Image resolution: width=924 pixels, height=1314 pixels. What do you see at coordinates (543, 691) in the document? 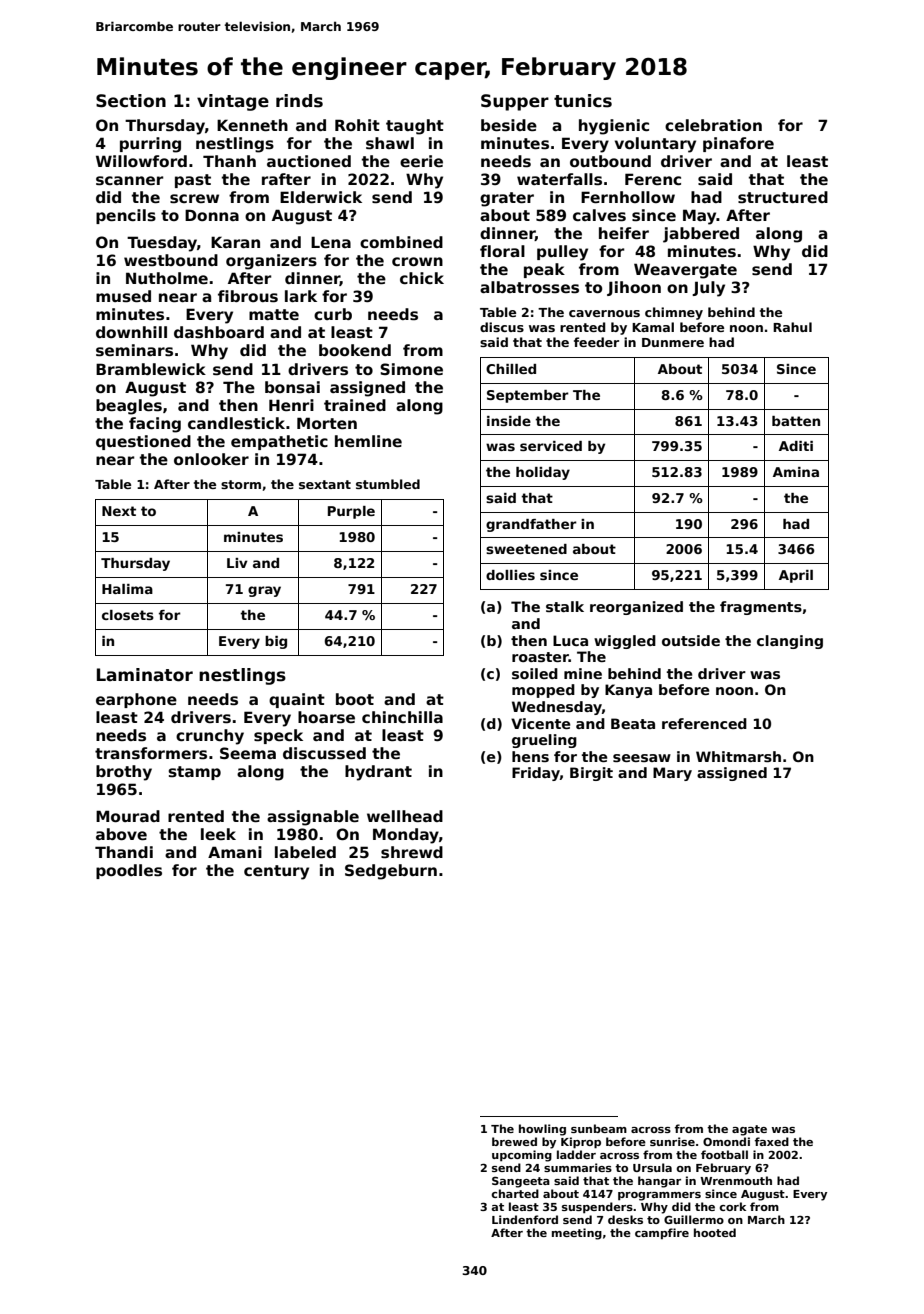
I see `mopped` at bounding box center [543, 691].
